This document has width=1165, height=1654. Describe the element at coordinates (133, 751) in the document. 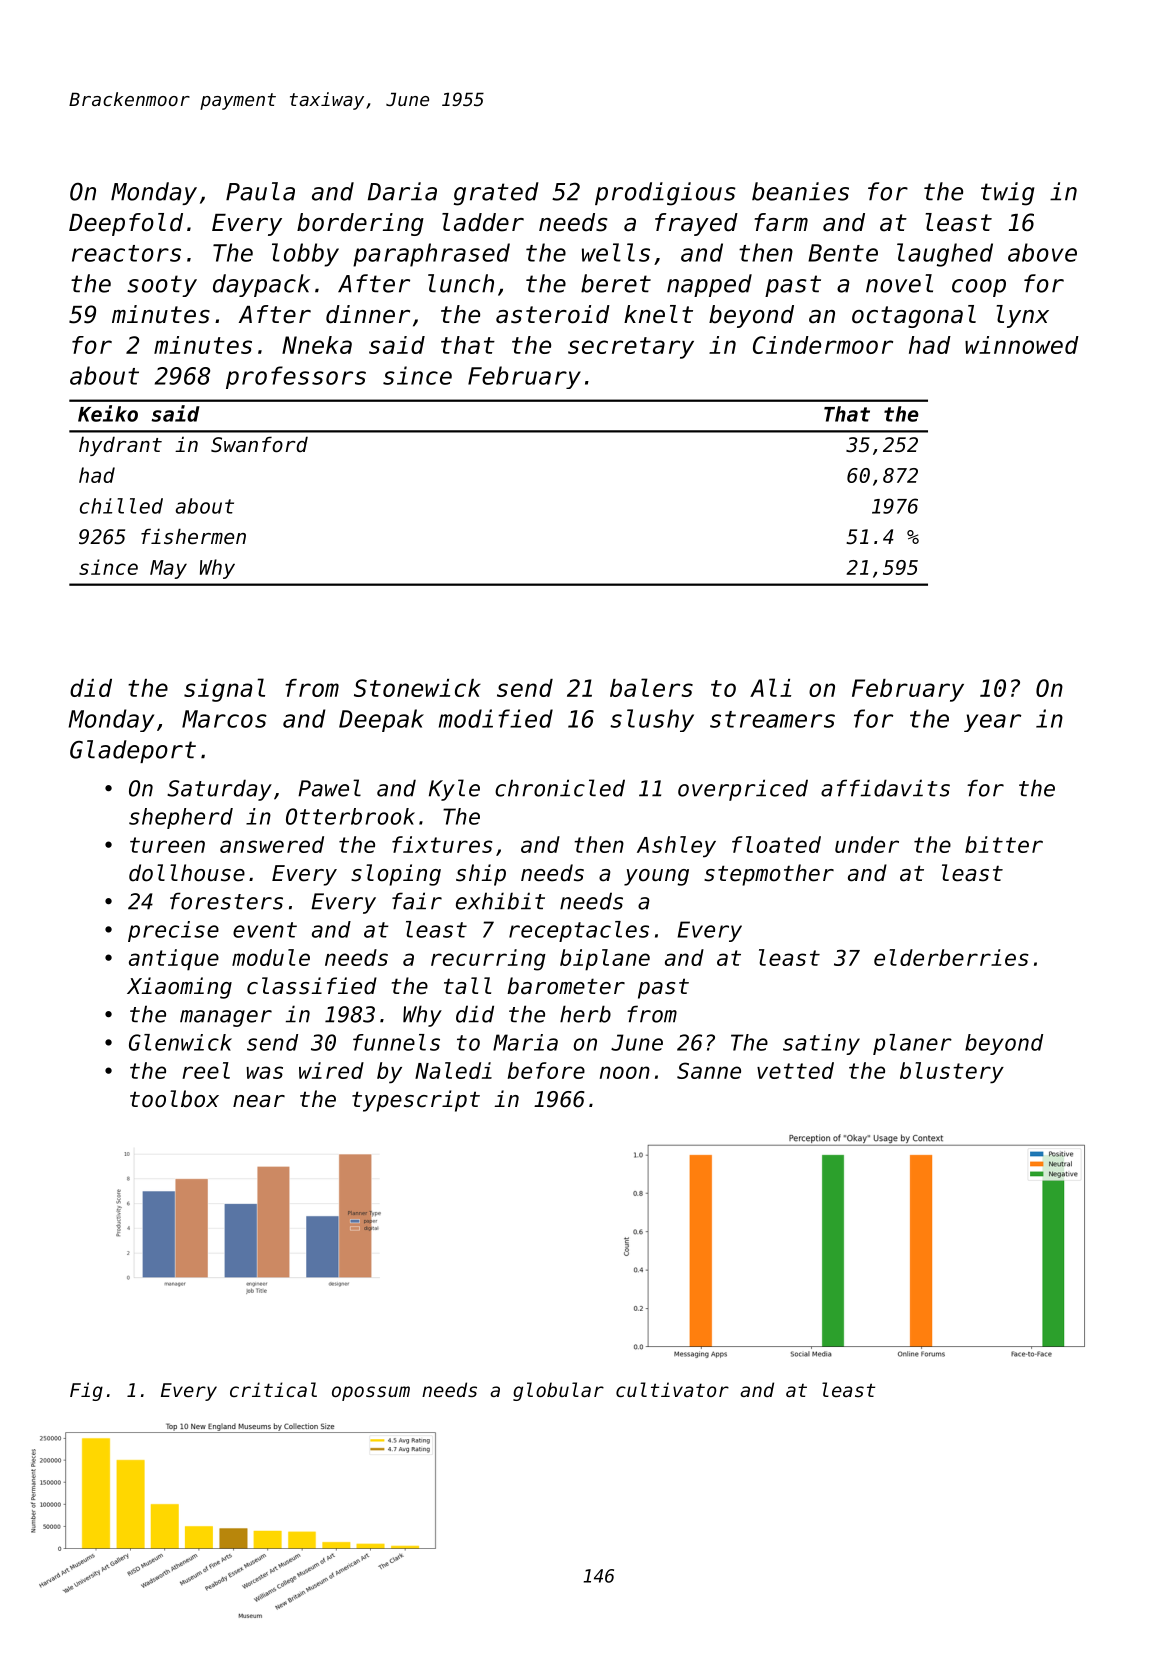

I see `Gladeport` at that location.
